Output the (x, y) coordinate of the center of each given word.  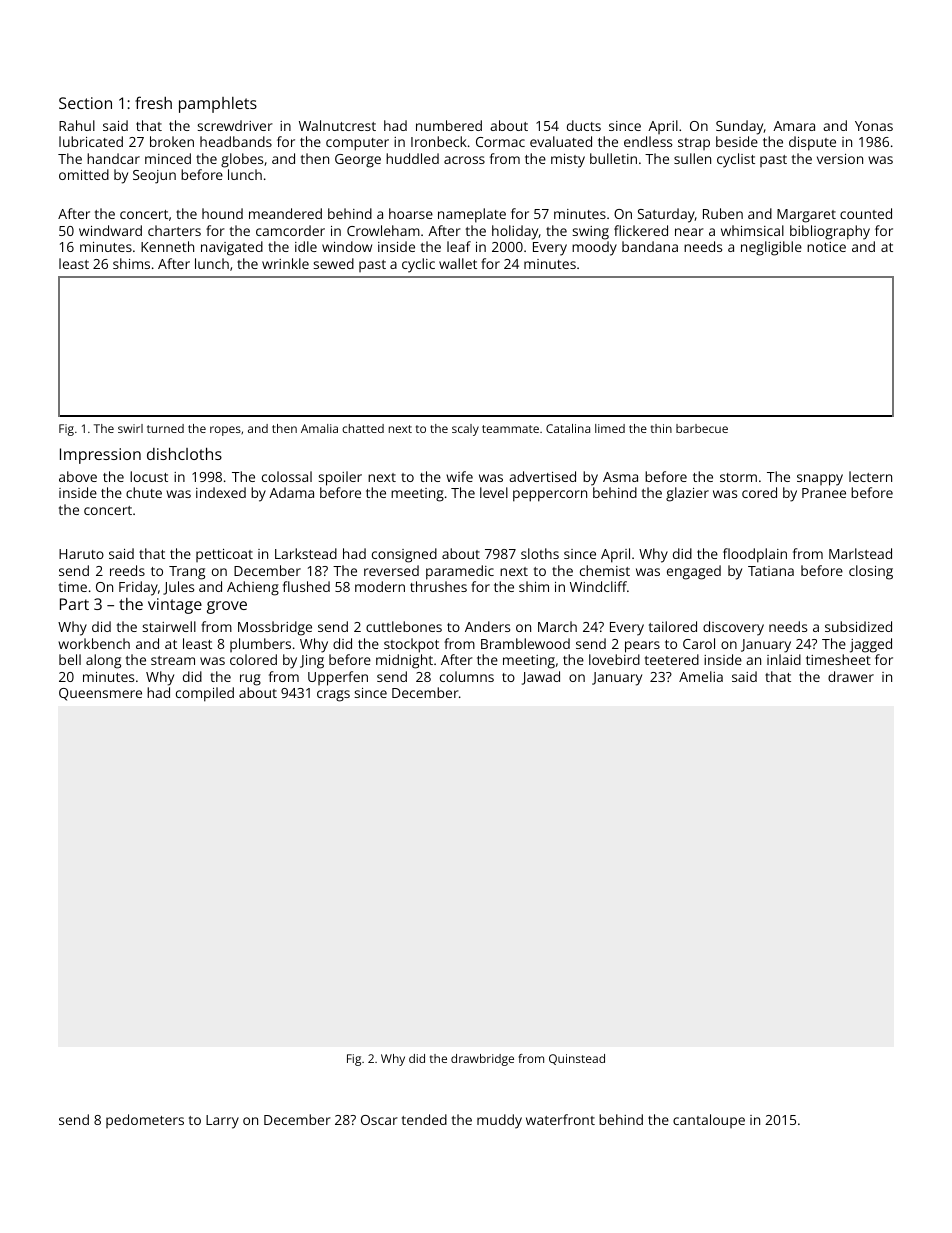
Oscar (379, 1120)
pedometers (145, 1121)
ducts (584, 125)
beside (737, 141)
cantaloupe (709, 1121)
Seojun (154, 177)
